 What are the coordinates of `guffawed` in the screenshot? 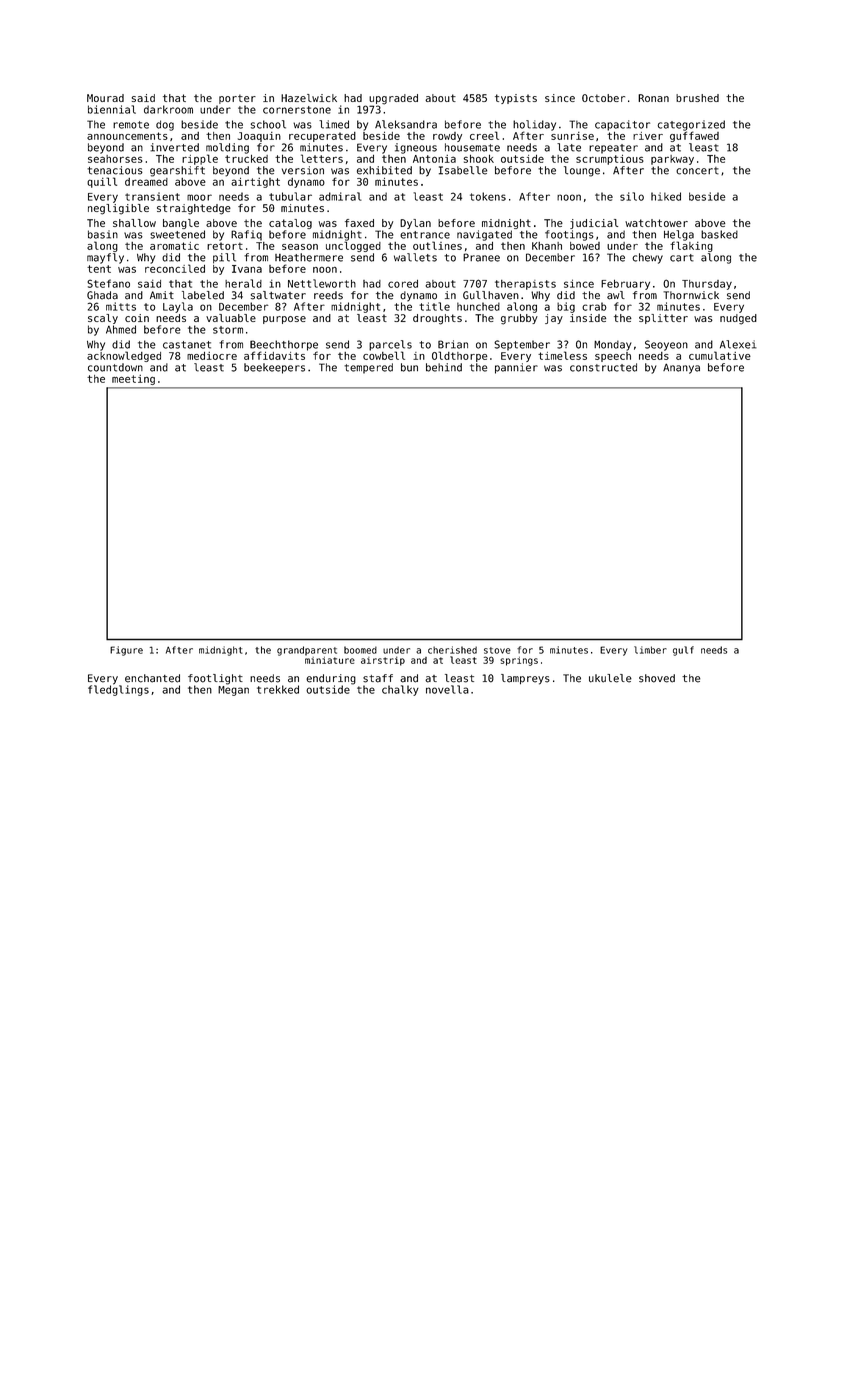 It's located at (694, 136).
